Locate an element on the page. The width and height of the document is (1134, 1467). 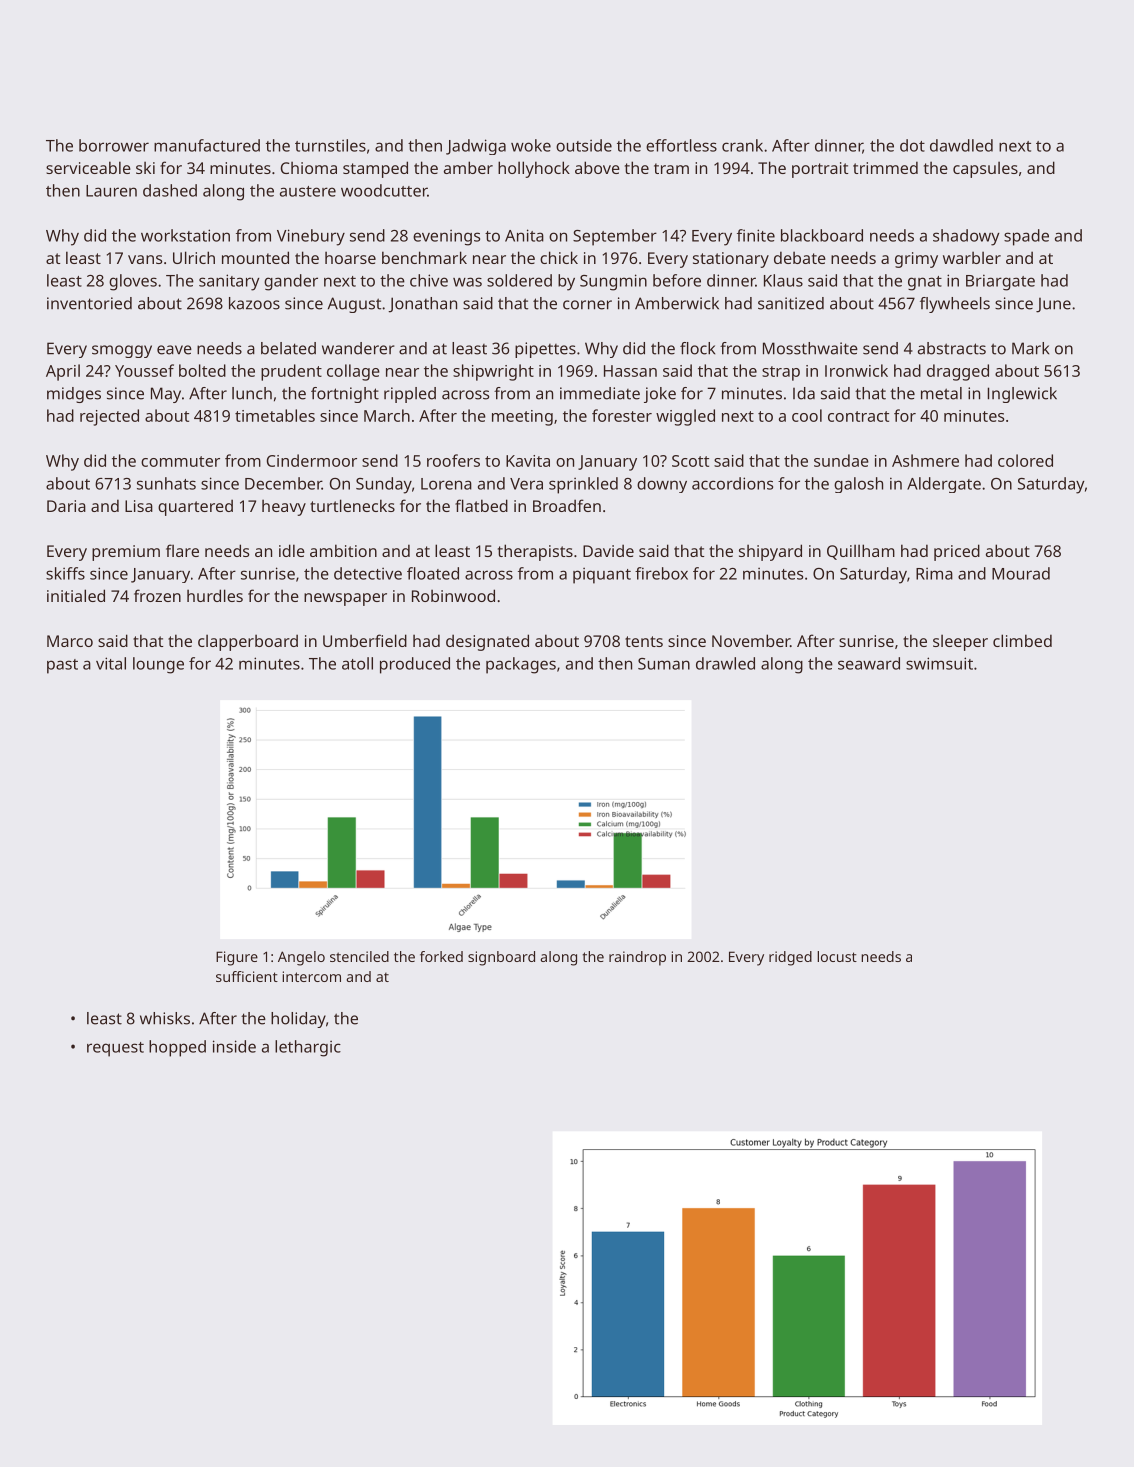
ridged is located at coordinates (790, 958).
